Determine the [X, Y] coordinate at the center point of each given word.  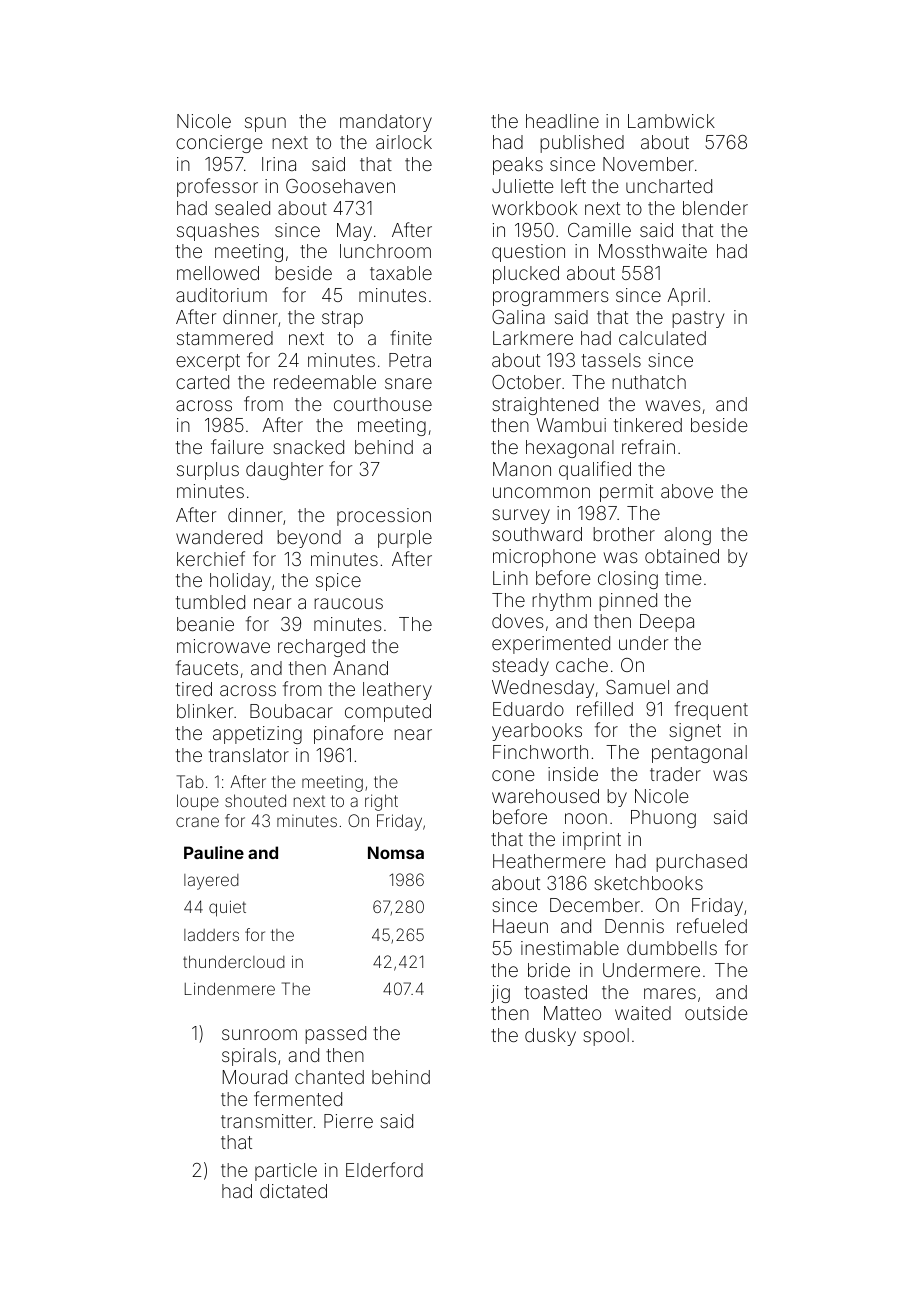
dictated [293, 1191]
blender [715, 208]
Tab [190, 781]
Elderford [384, 1169]
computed [388, 713]
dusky [550, 1037]
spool [606, 1037]
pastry [698, 319]
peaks [518, 166]
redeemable [325, 382]
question [528, 253]
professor [217, 187]
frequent [711, 710]
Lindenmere [230, 988]
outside [716, 1013]
